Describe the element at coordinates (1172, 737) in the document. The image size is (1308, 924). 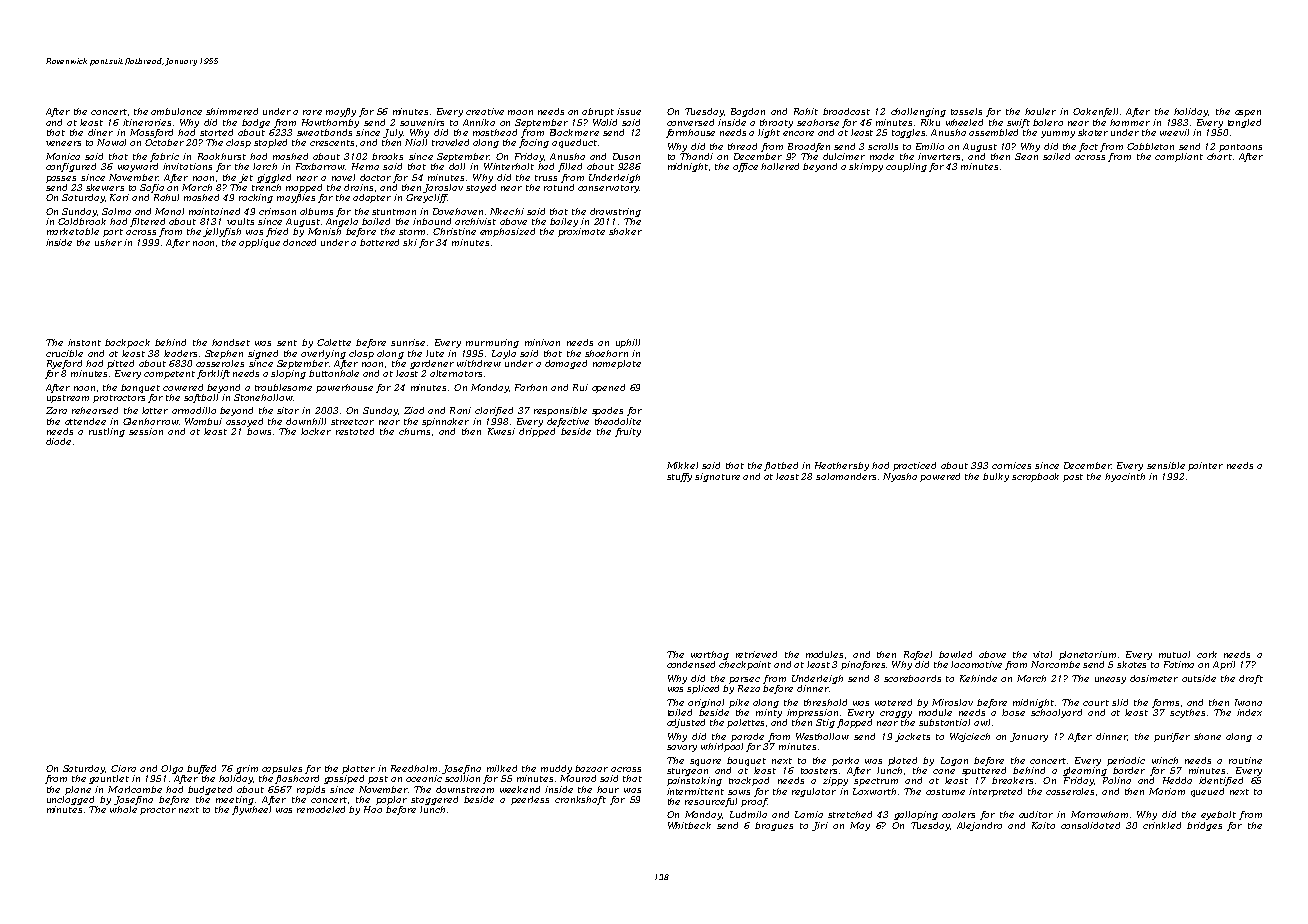
I see `purifier` at that location.
